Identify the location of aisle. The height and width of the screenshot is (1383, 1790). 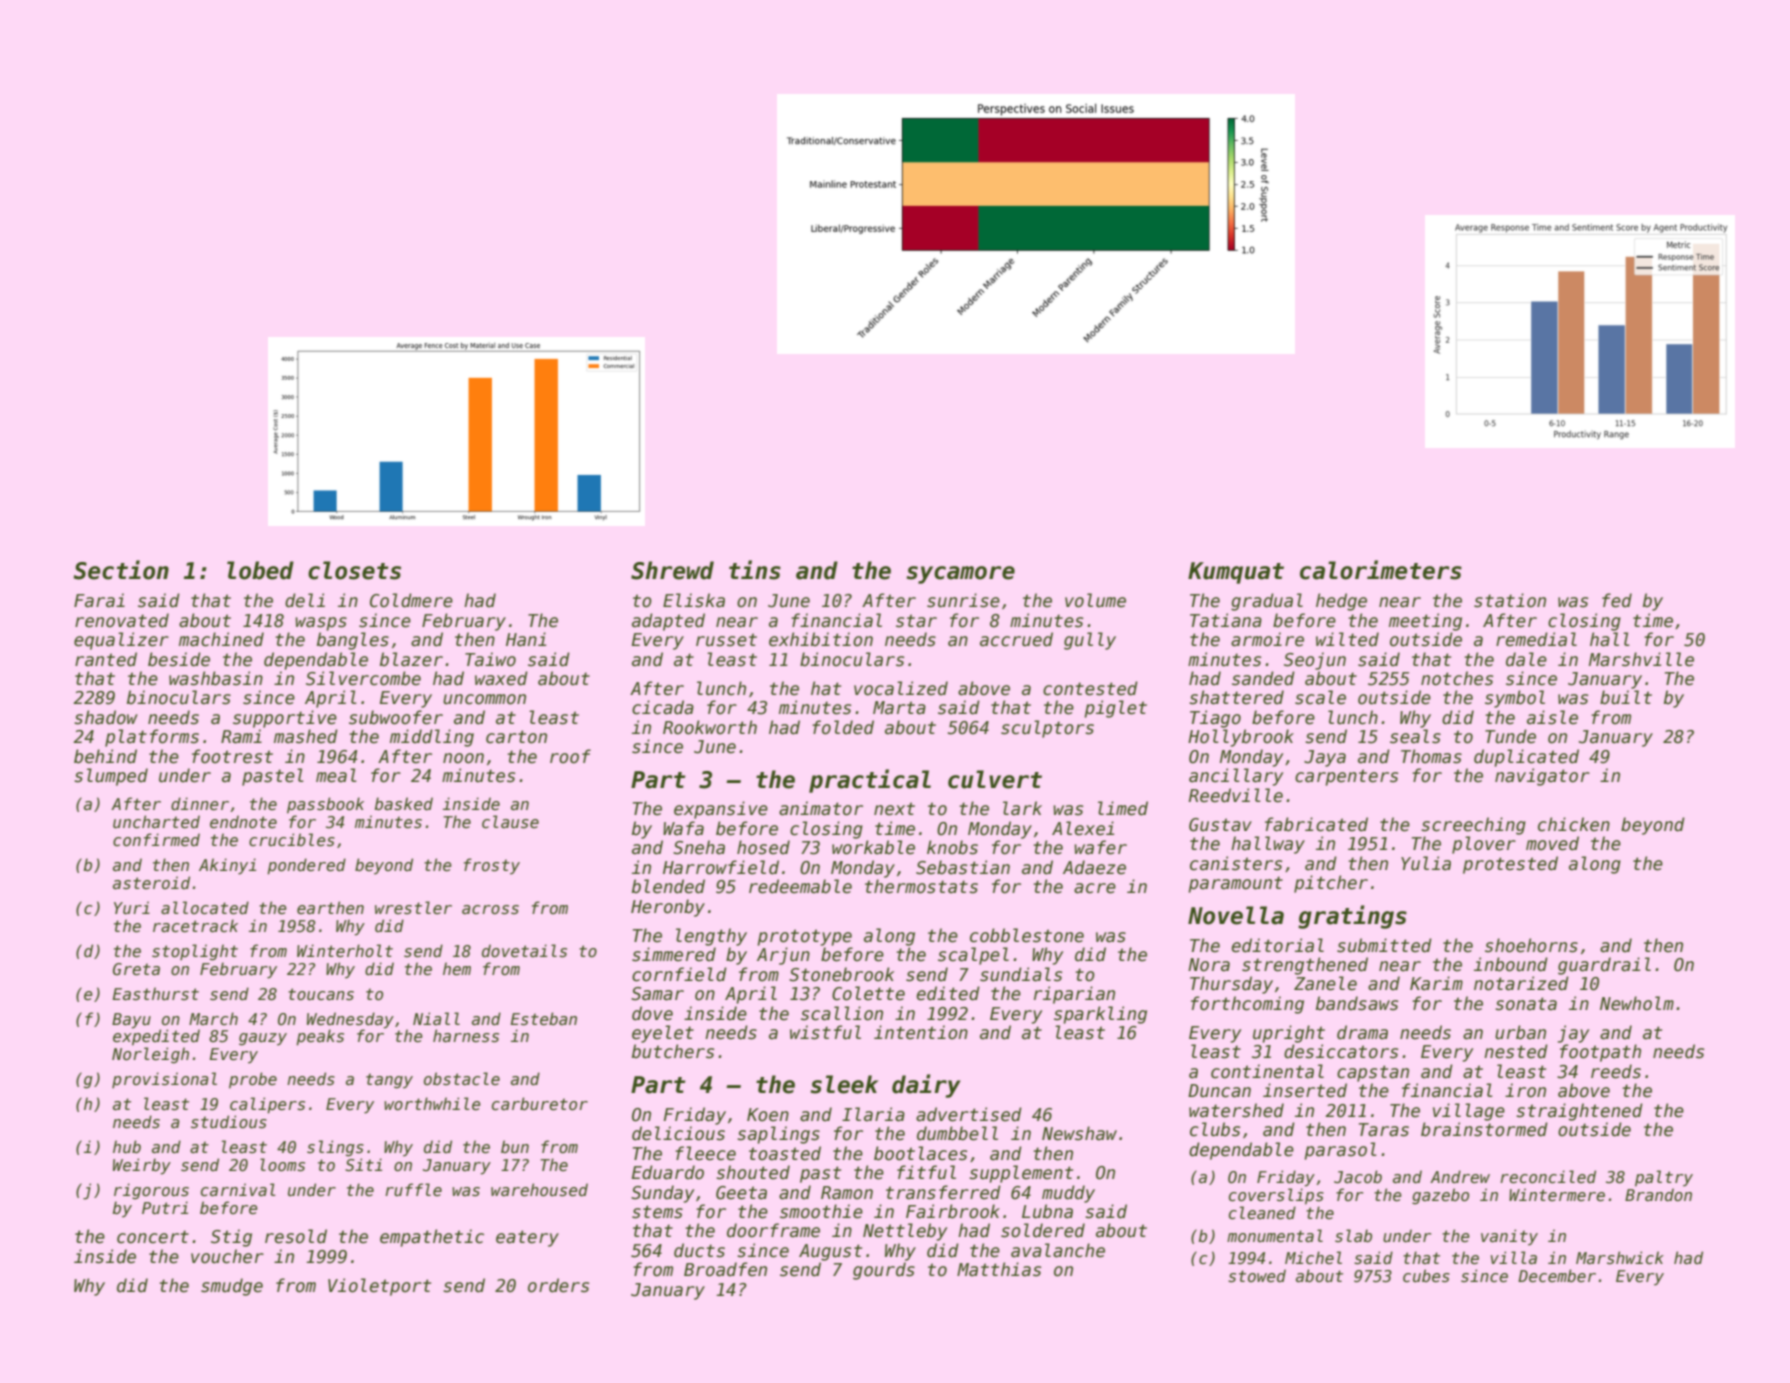
(1552, 717).
